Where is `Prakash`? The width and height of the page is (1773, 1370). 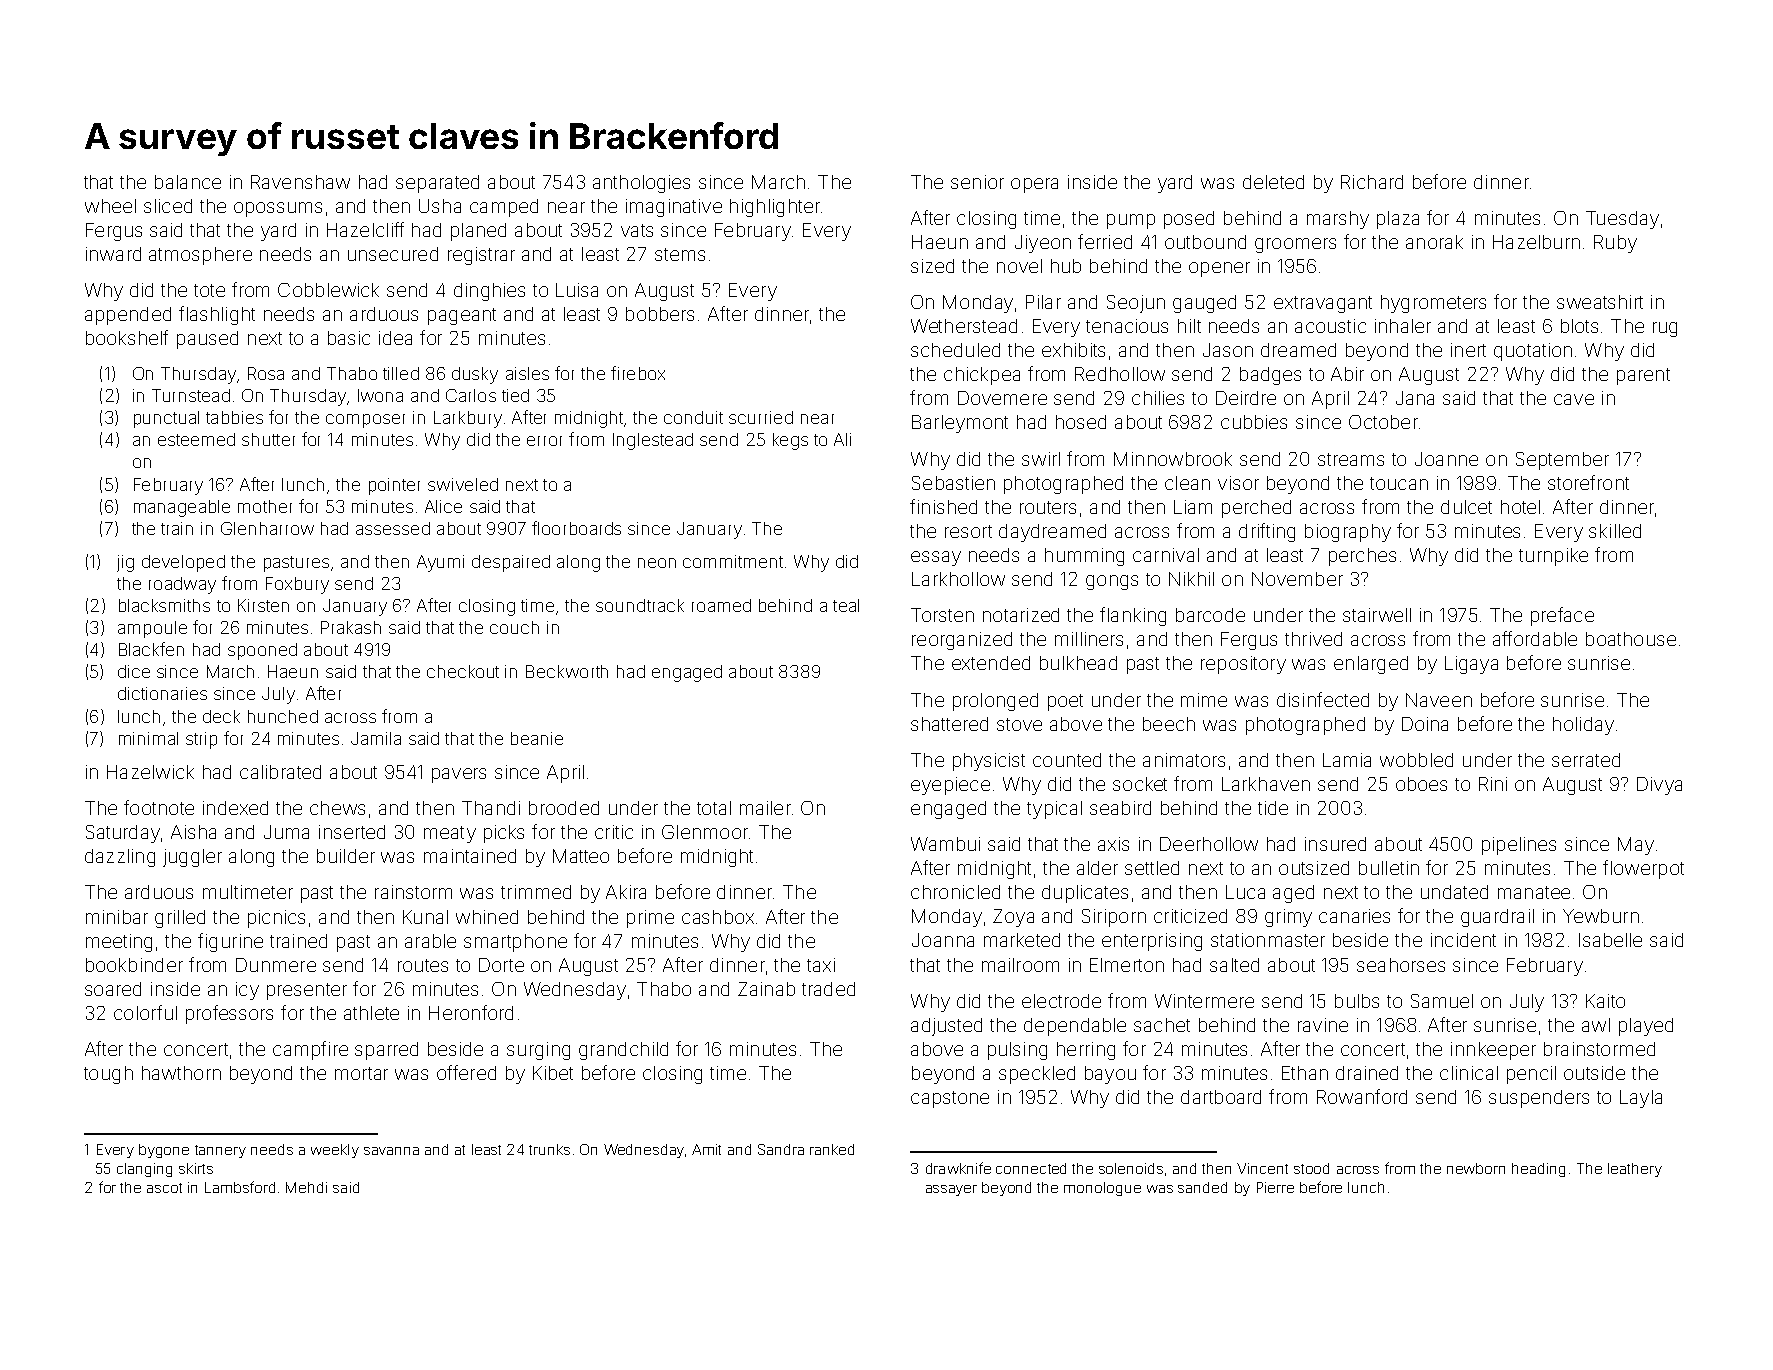
Prakash is located at coordinates (351, 627).
